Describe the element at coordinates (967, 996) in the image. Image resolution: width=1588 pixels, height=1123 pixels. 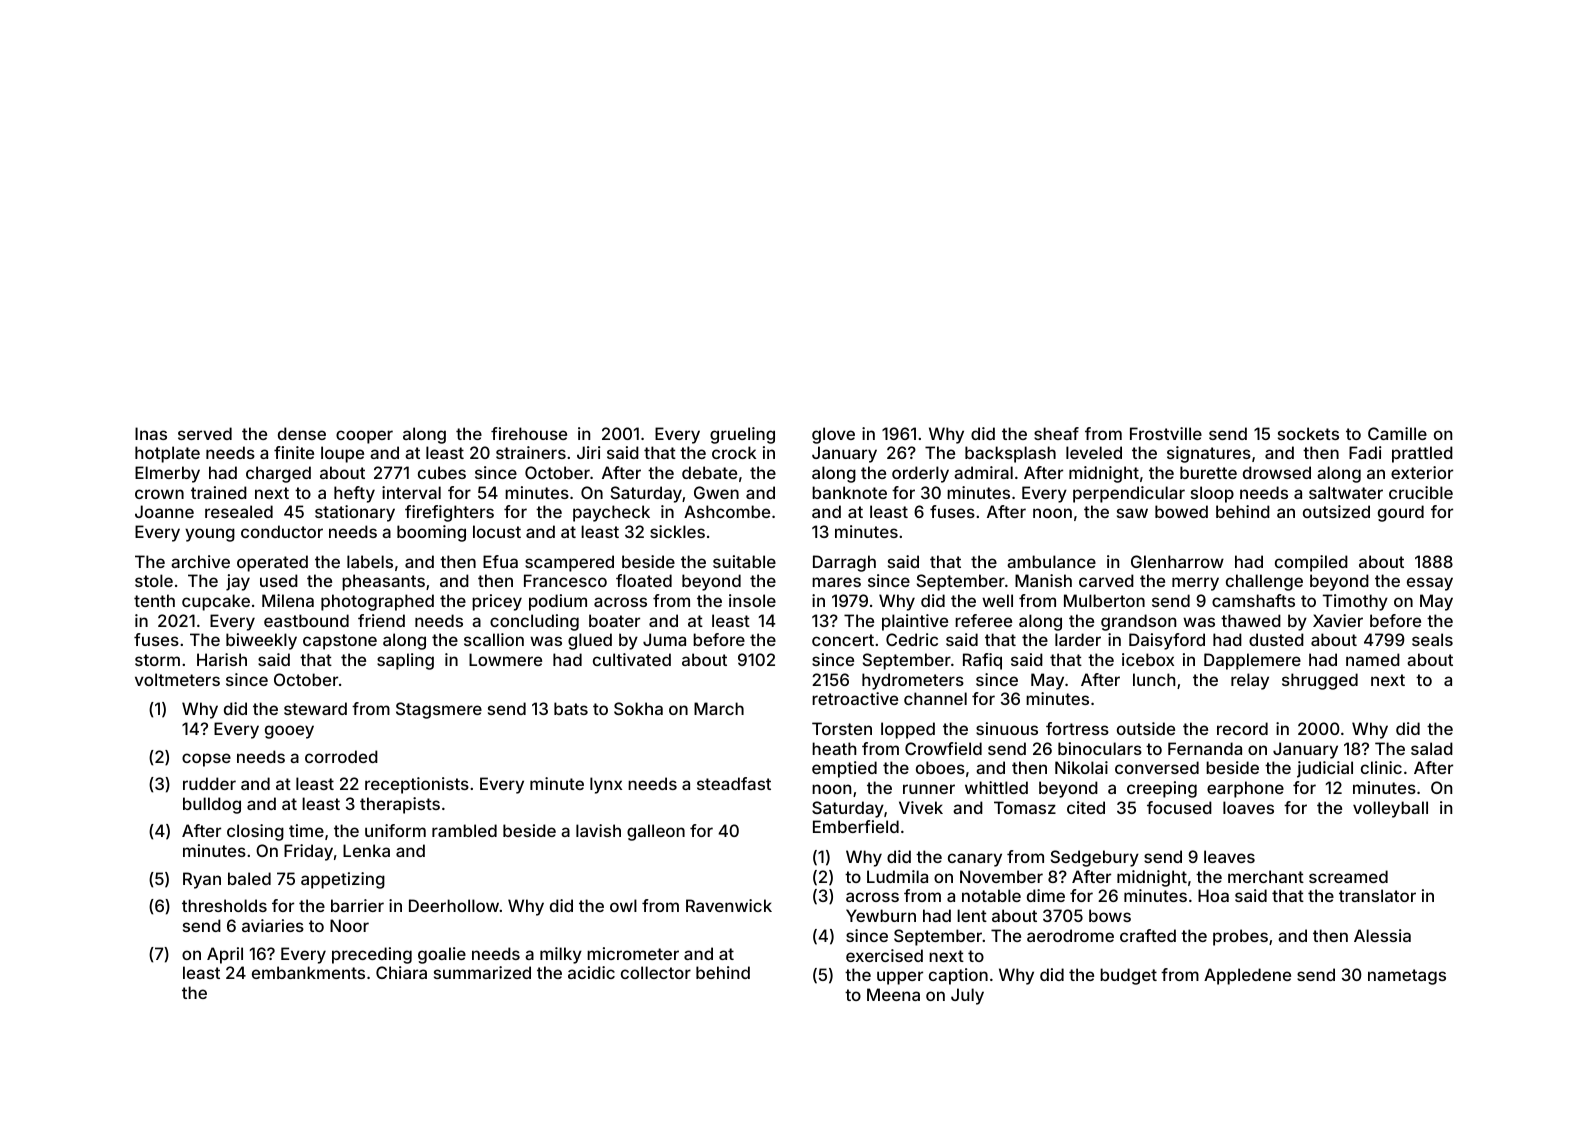
I see `July` at that location.
